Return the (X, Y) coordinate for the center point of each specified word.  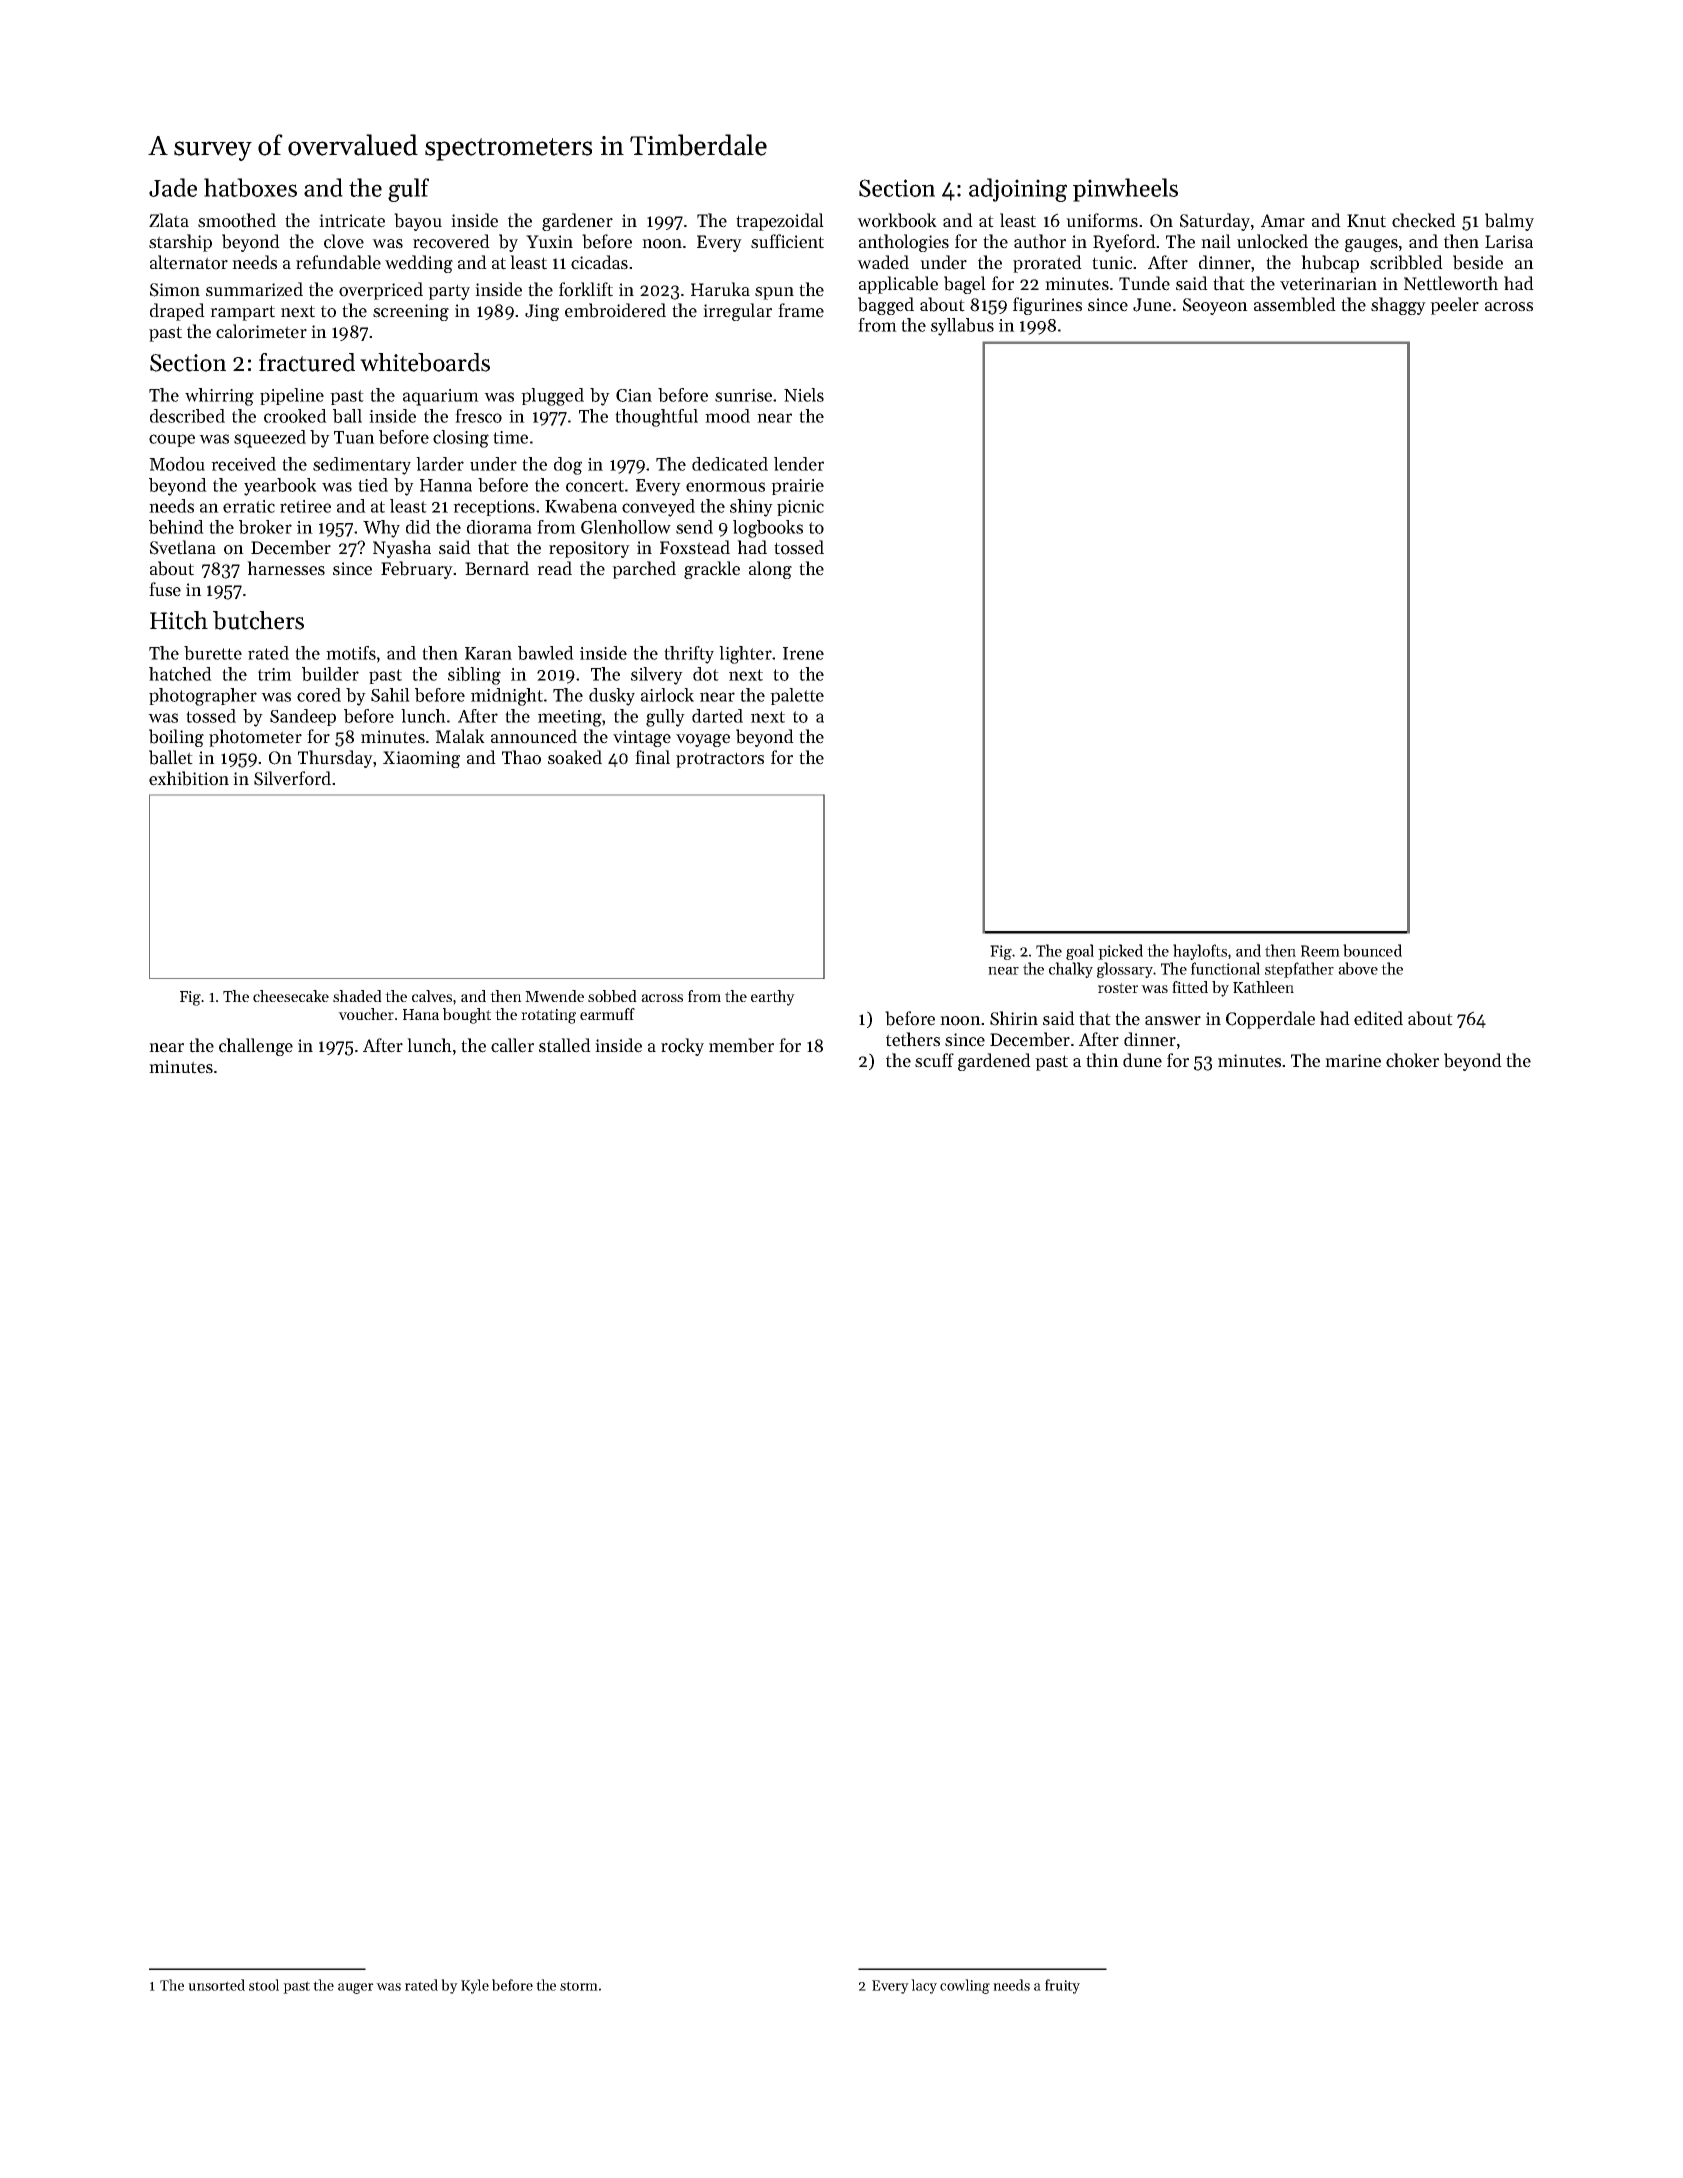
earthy (773, 998)
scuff (934, 1060)
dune (1142, 1060)
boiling (176, 738)
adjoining (1018, 190)
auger (356, 1988)
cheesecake (291, 996)
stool (264, 1985)
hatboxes (250, 187)
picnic (800, 508)
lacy (924, 1986)
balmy (1509, 222)
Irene (803, 653)
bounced (1372, 950)
